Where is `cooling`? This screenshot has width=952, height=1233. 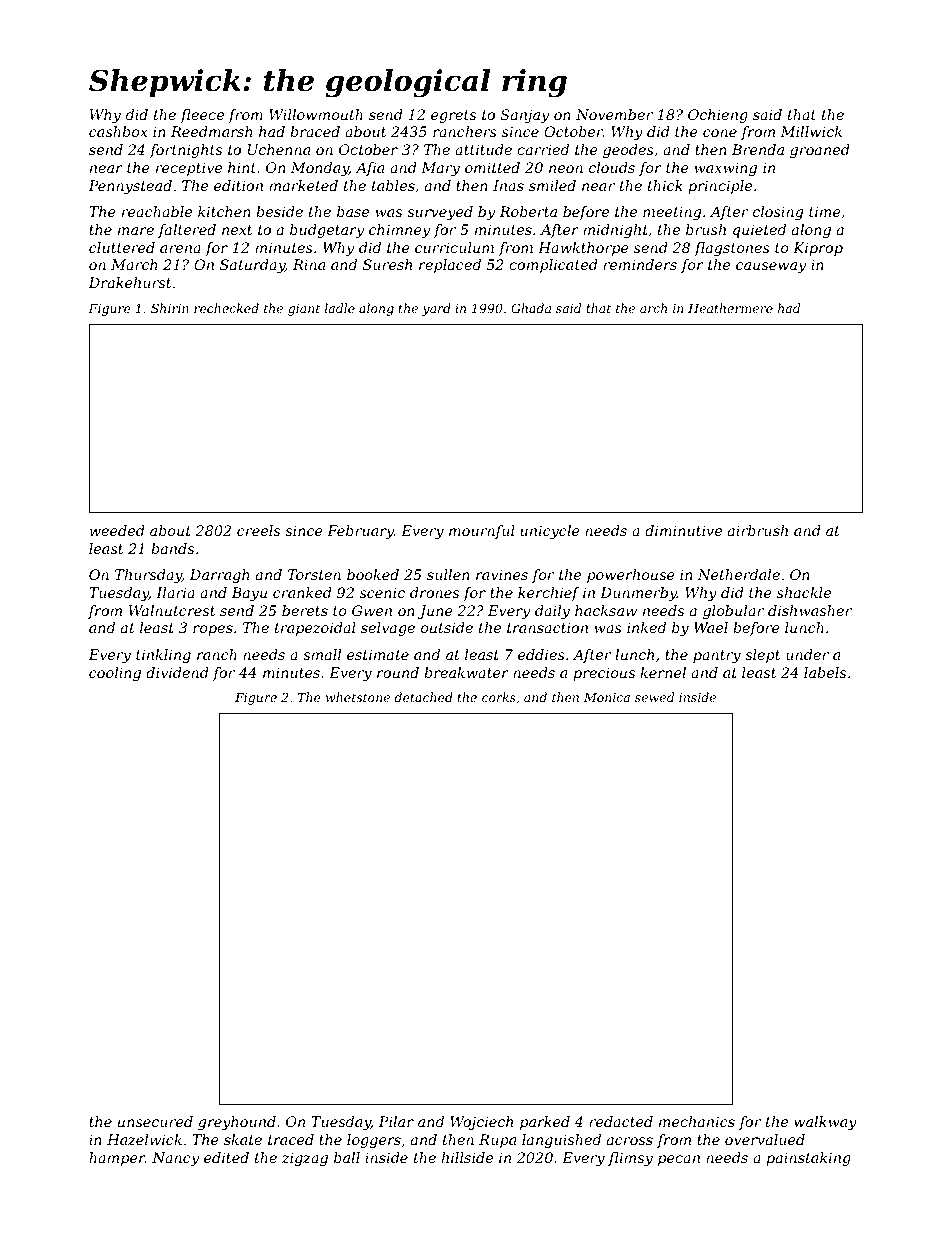 cooling is located at coordinates (115, 674).
